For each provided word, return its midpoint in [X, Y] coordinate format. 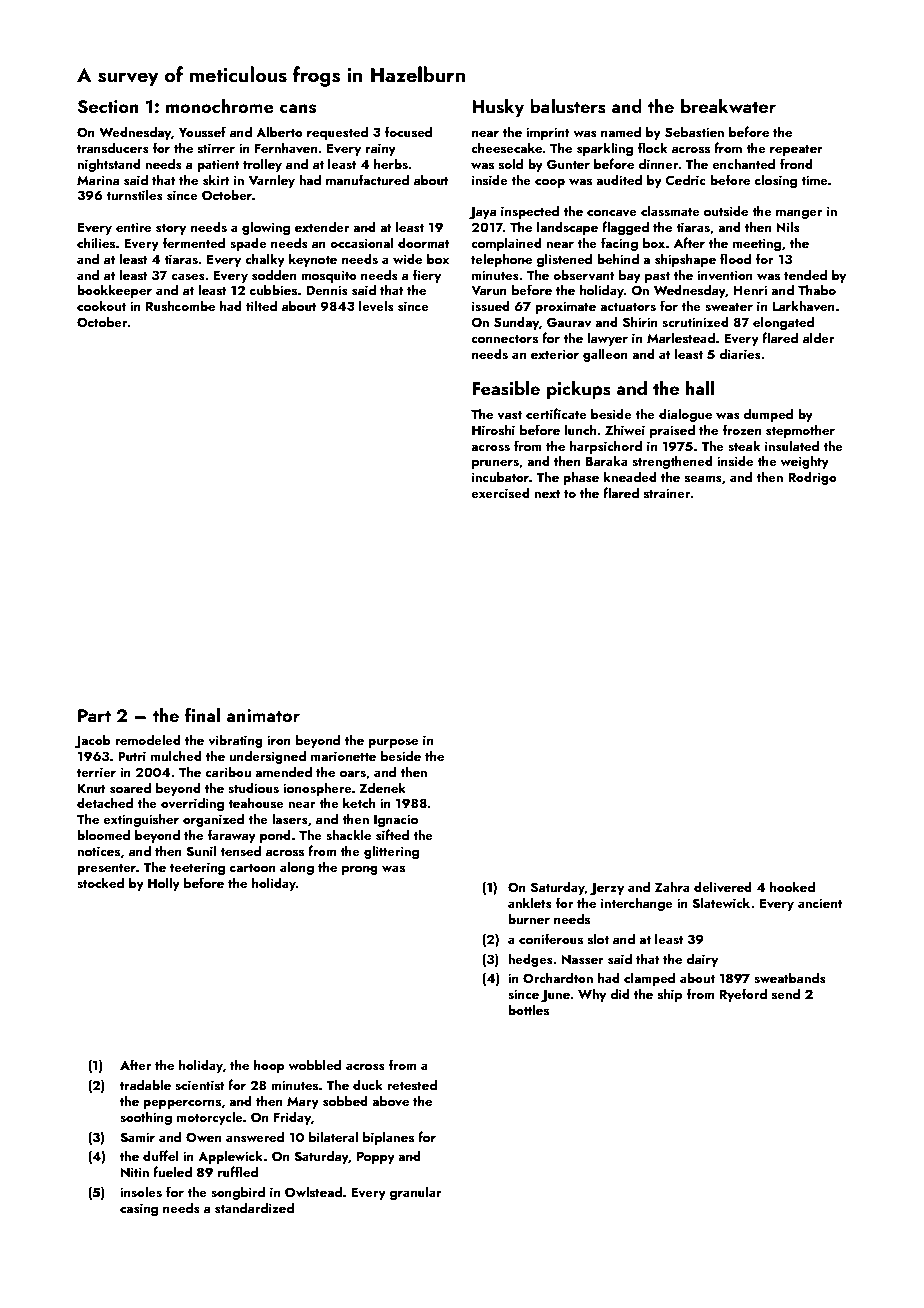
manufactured [367, 179]
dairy [702, 960]
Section [108, 107]
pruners [495, 464]
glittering [391, 852]
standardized [254, 1207]
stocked [100, 883]
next [547, 494]
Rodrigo [812, 478]
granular [416, 1193]
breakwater [728, 106]
